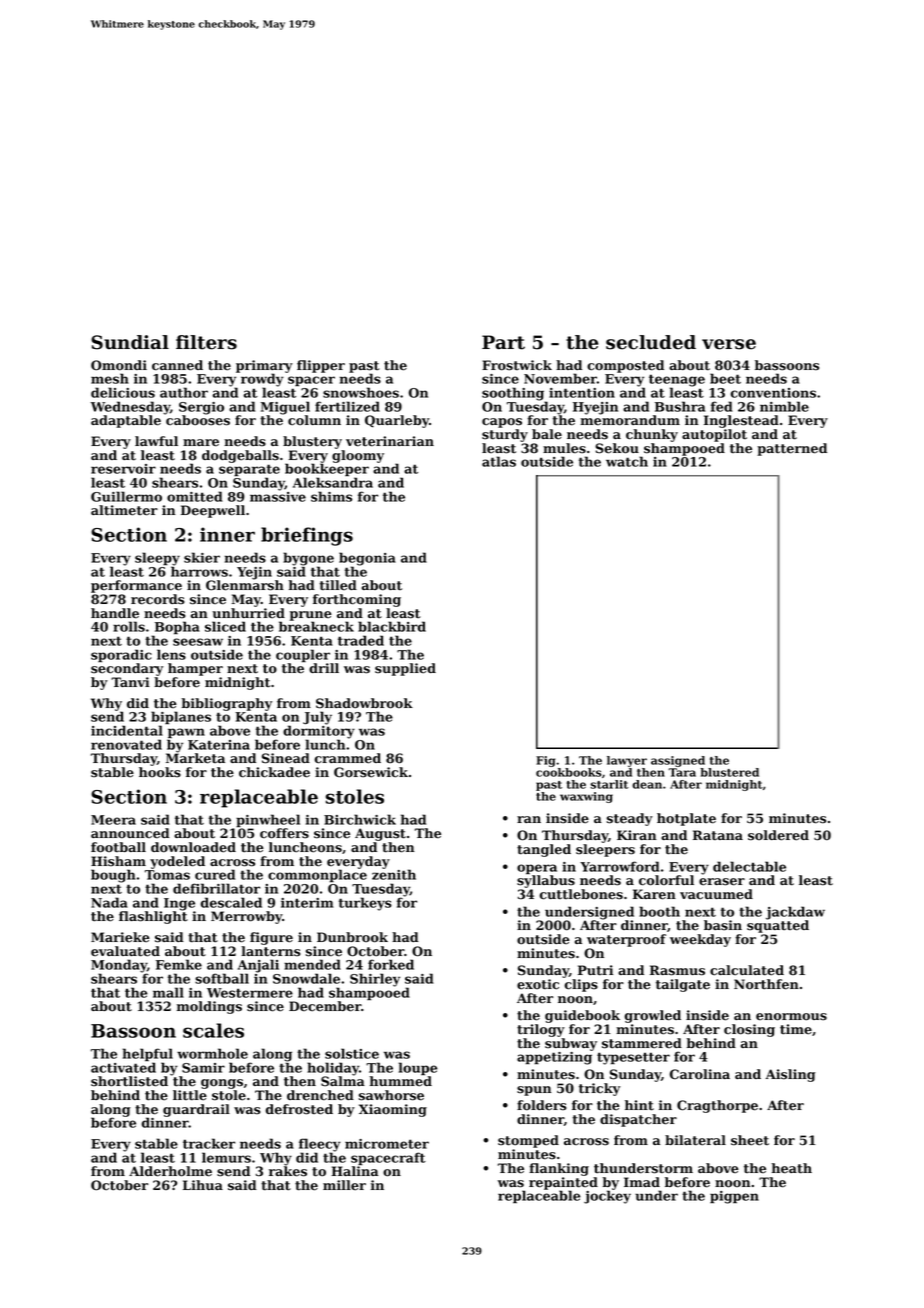  Describe the element at coordinates (388, 1158) in the screenshot. I see `spacecraft` at that location.
